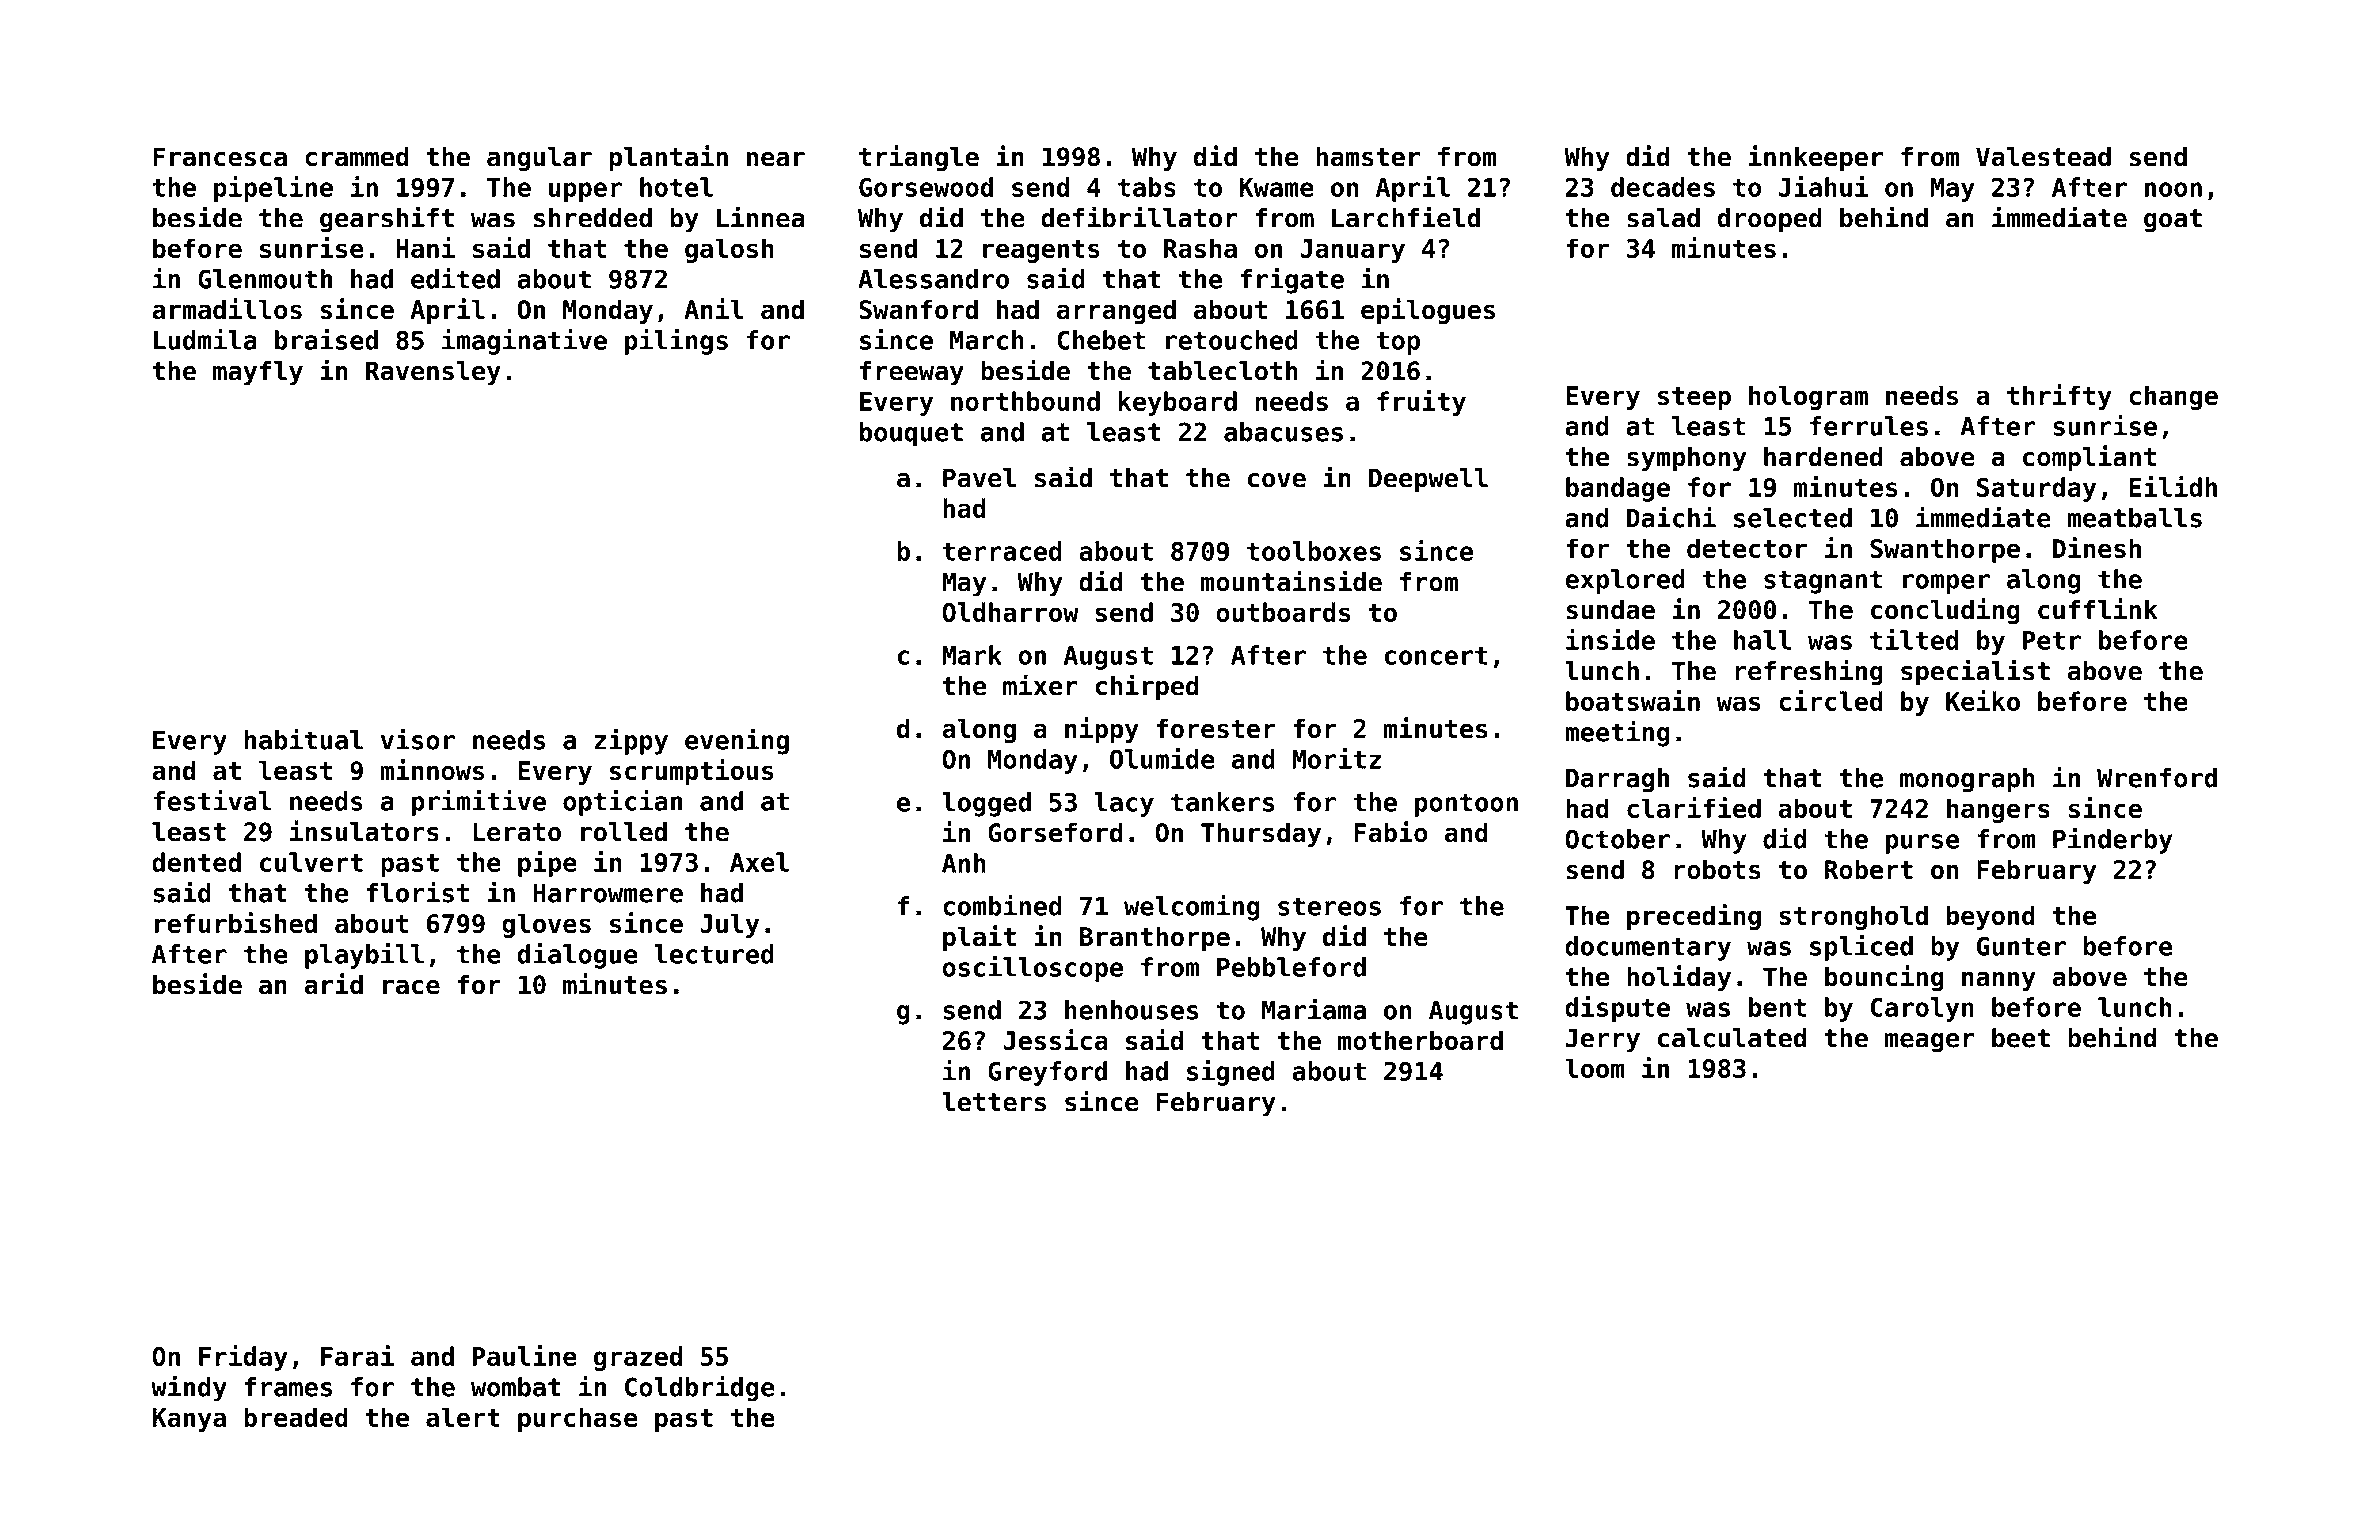 The width and height of the screenshot is (2380, 1540). I want to click on hamster, so click(1368, 156).
